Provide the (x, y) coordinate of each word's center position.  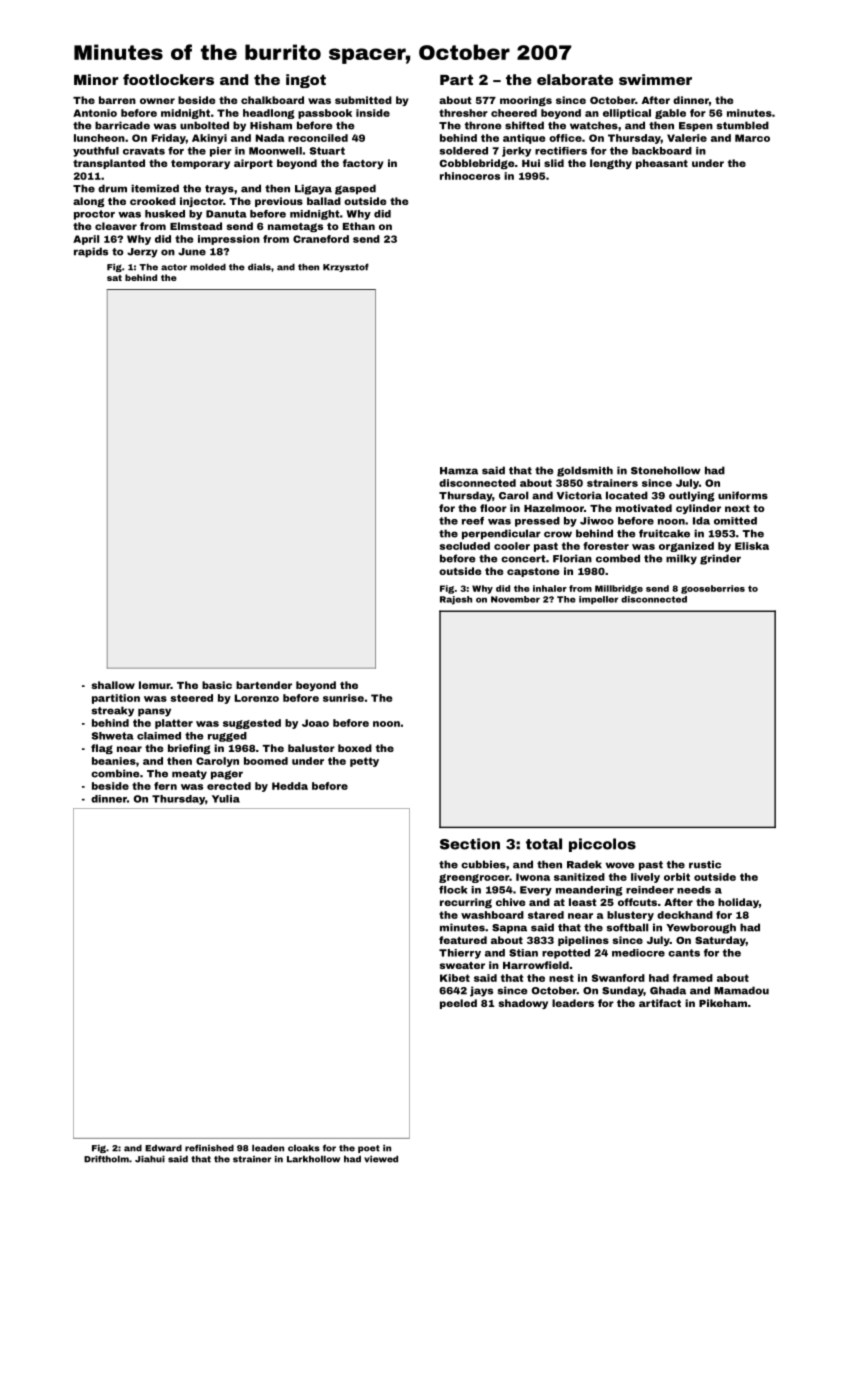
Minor (96, 79)
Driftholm (106, 1159)
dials (259, 267)
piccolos (602, 845)
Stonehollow (666, 470)
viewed (381, 1159)
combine (115, 773)
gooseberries (713, 589)
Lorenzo (257, 698)
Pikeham (723, 1003)
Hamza (459, 471)
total (544, 844)
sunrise (343, 698)
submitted (363, 100)
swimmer (655, 79)
